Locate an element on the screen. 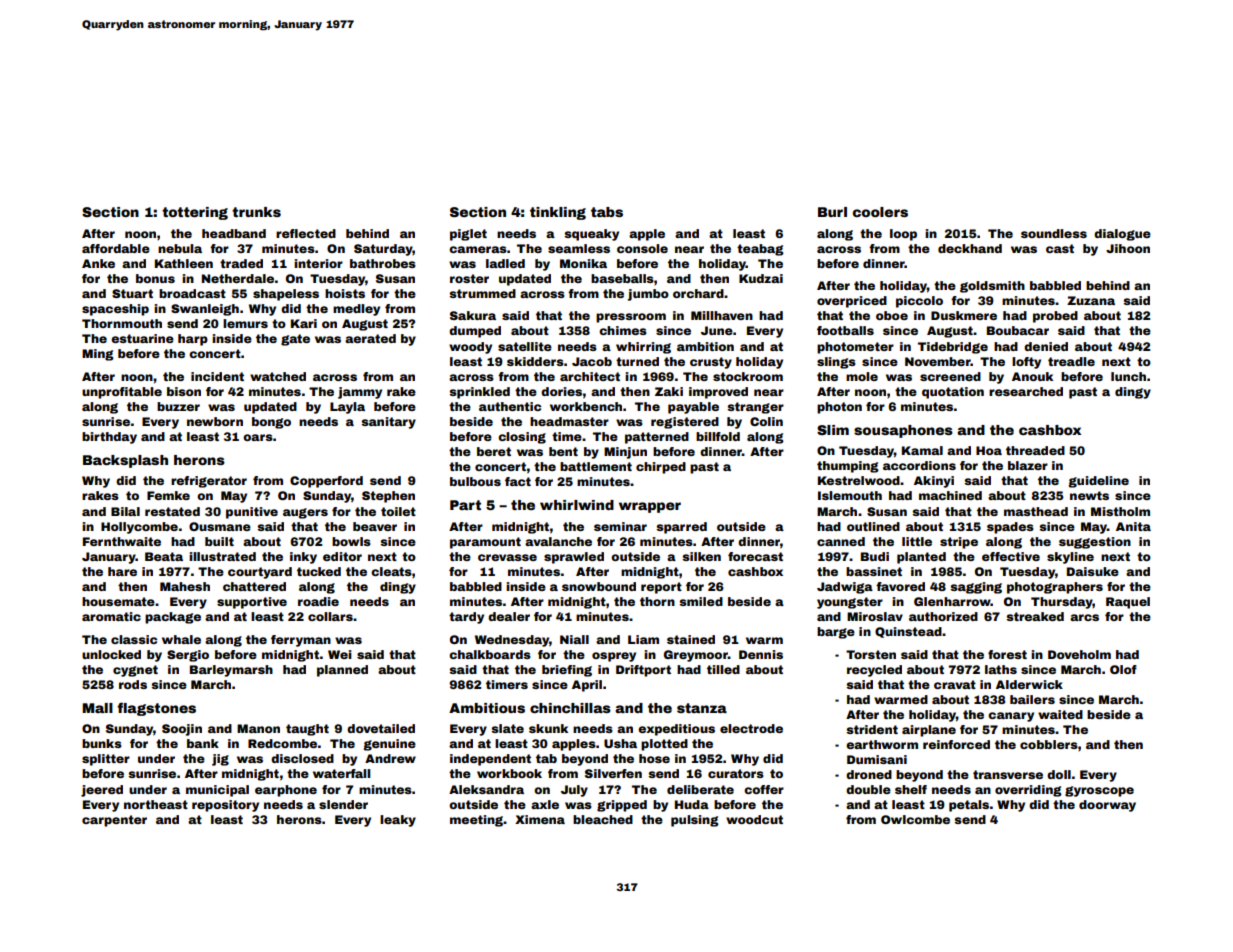 Image resolution: width=1233 pixels, height=952 pixels. trunks is located at coordinates (256, 212).
